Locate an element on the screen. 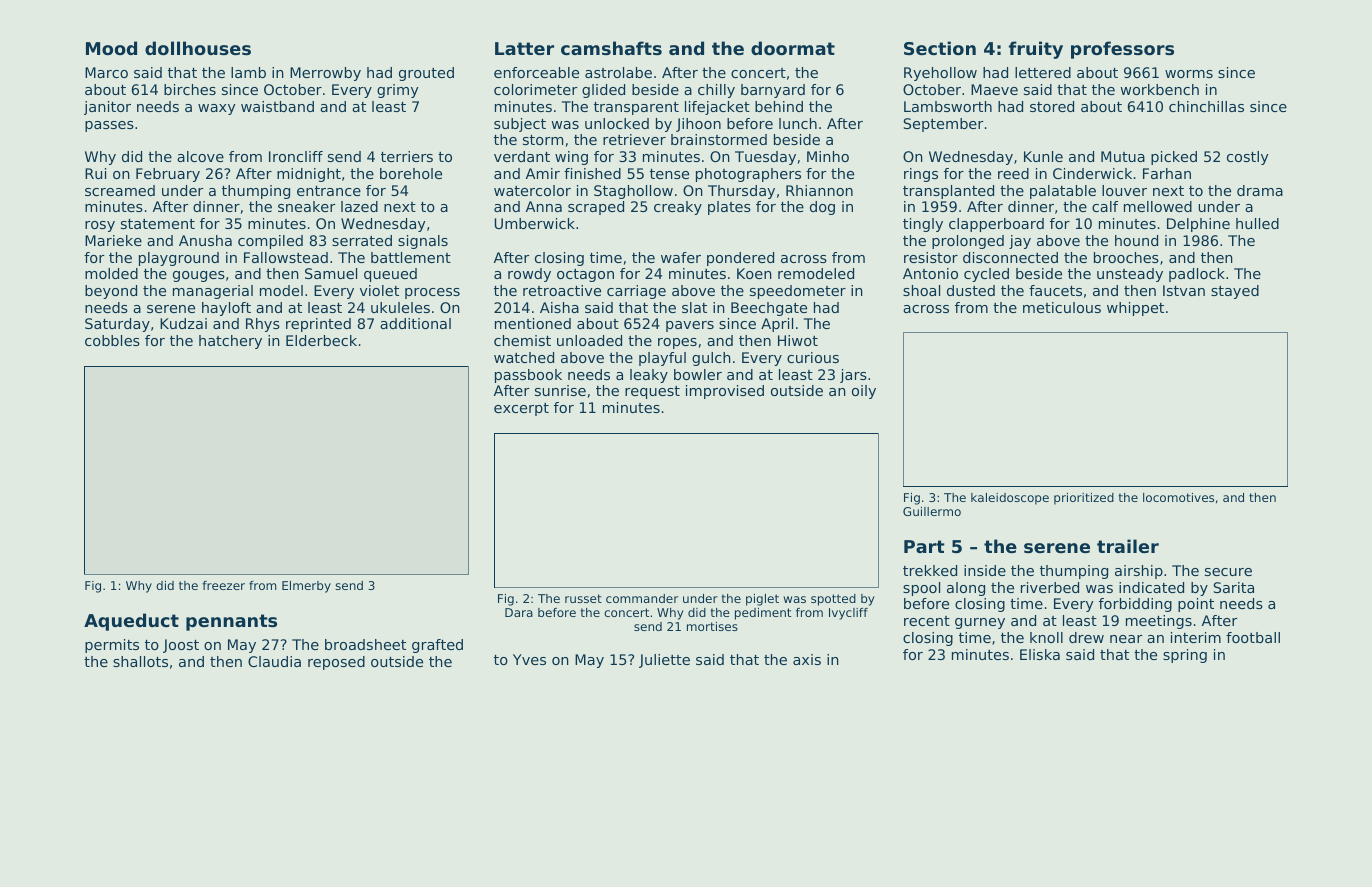 The height and width of the screenshot is (887, 1372). Claudia is located at coordinates (274, 661).
